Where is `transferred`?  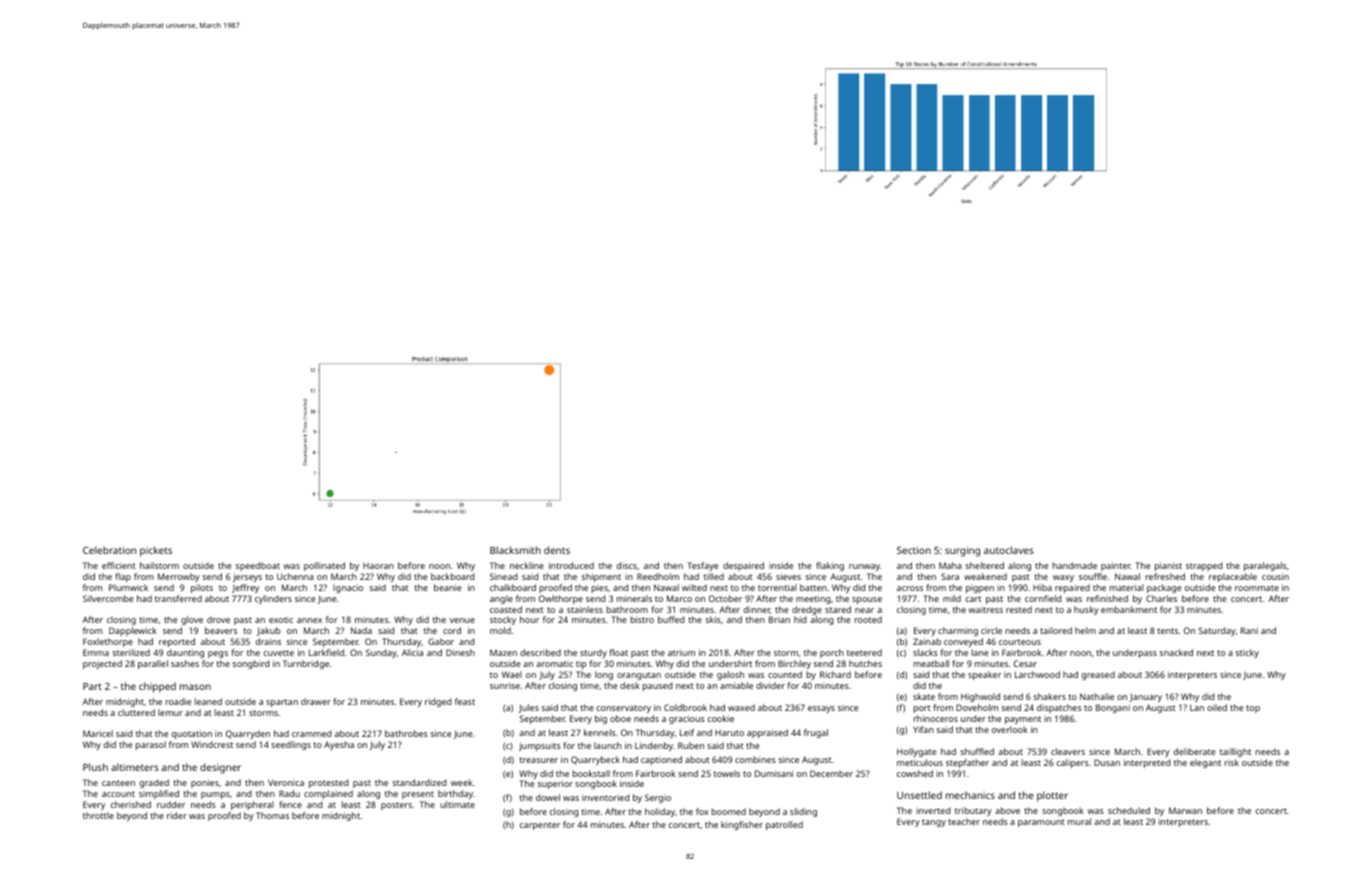 transferred is located at coordinates (178, 598).
